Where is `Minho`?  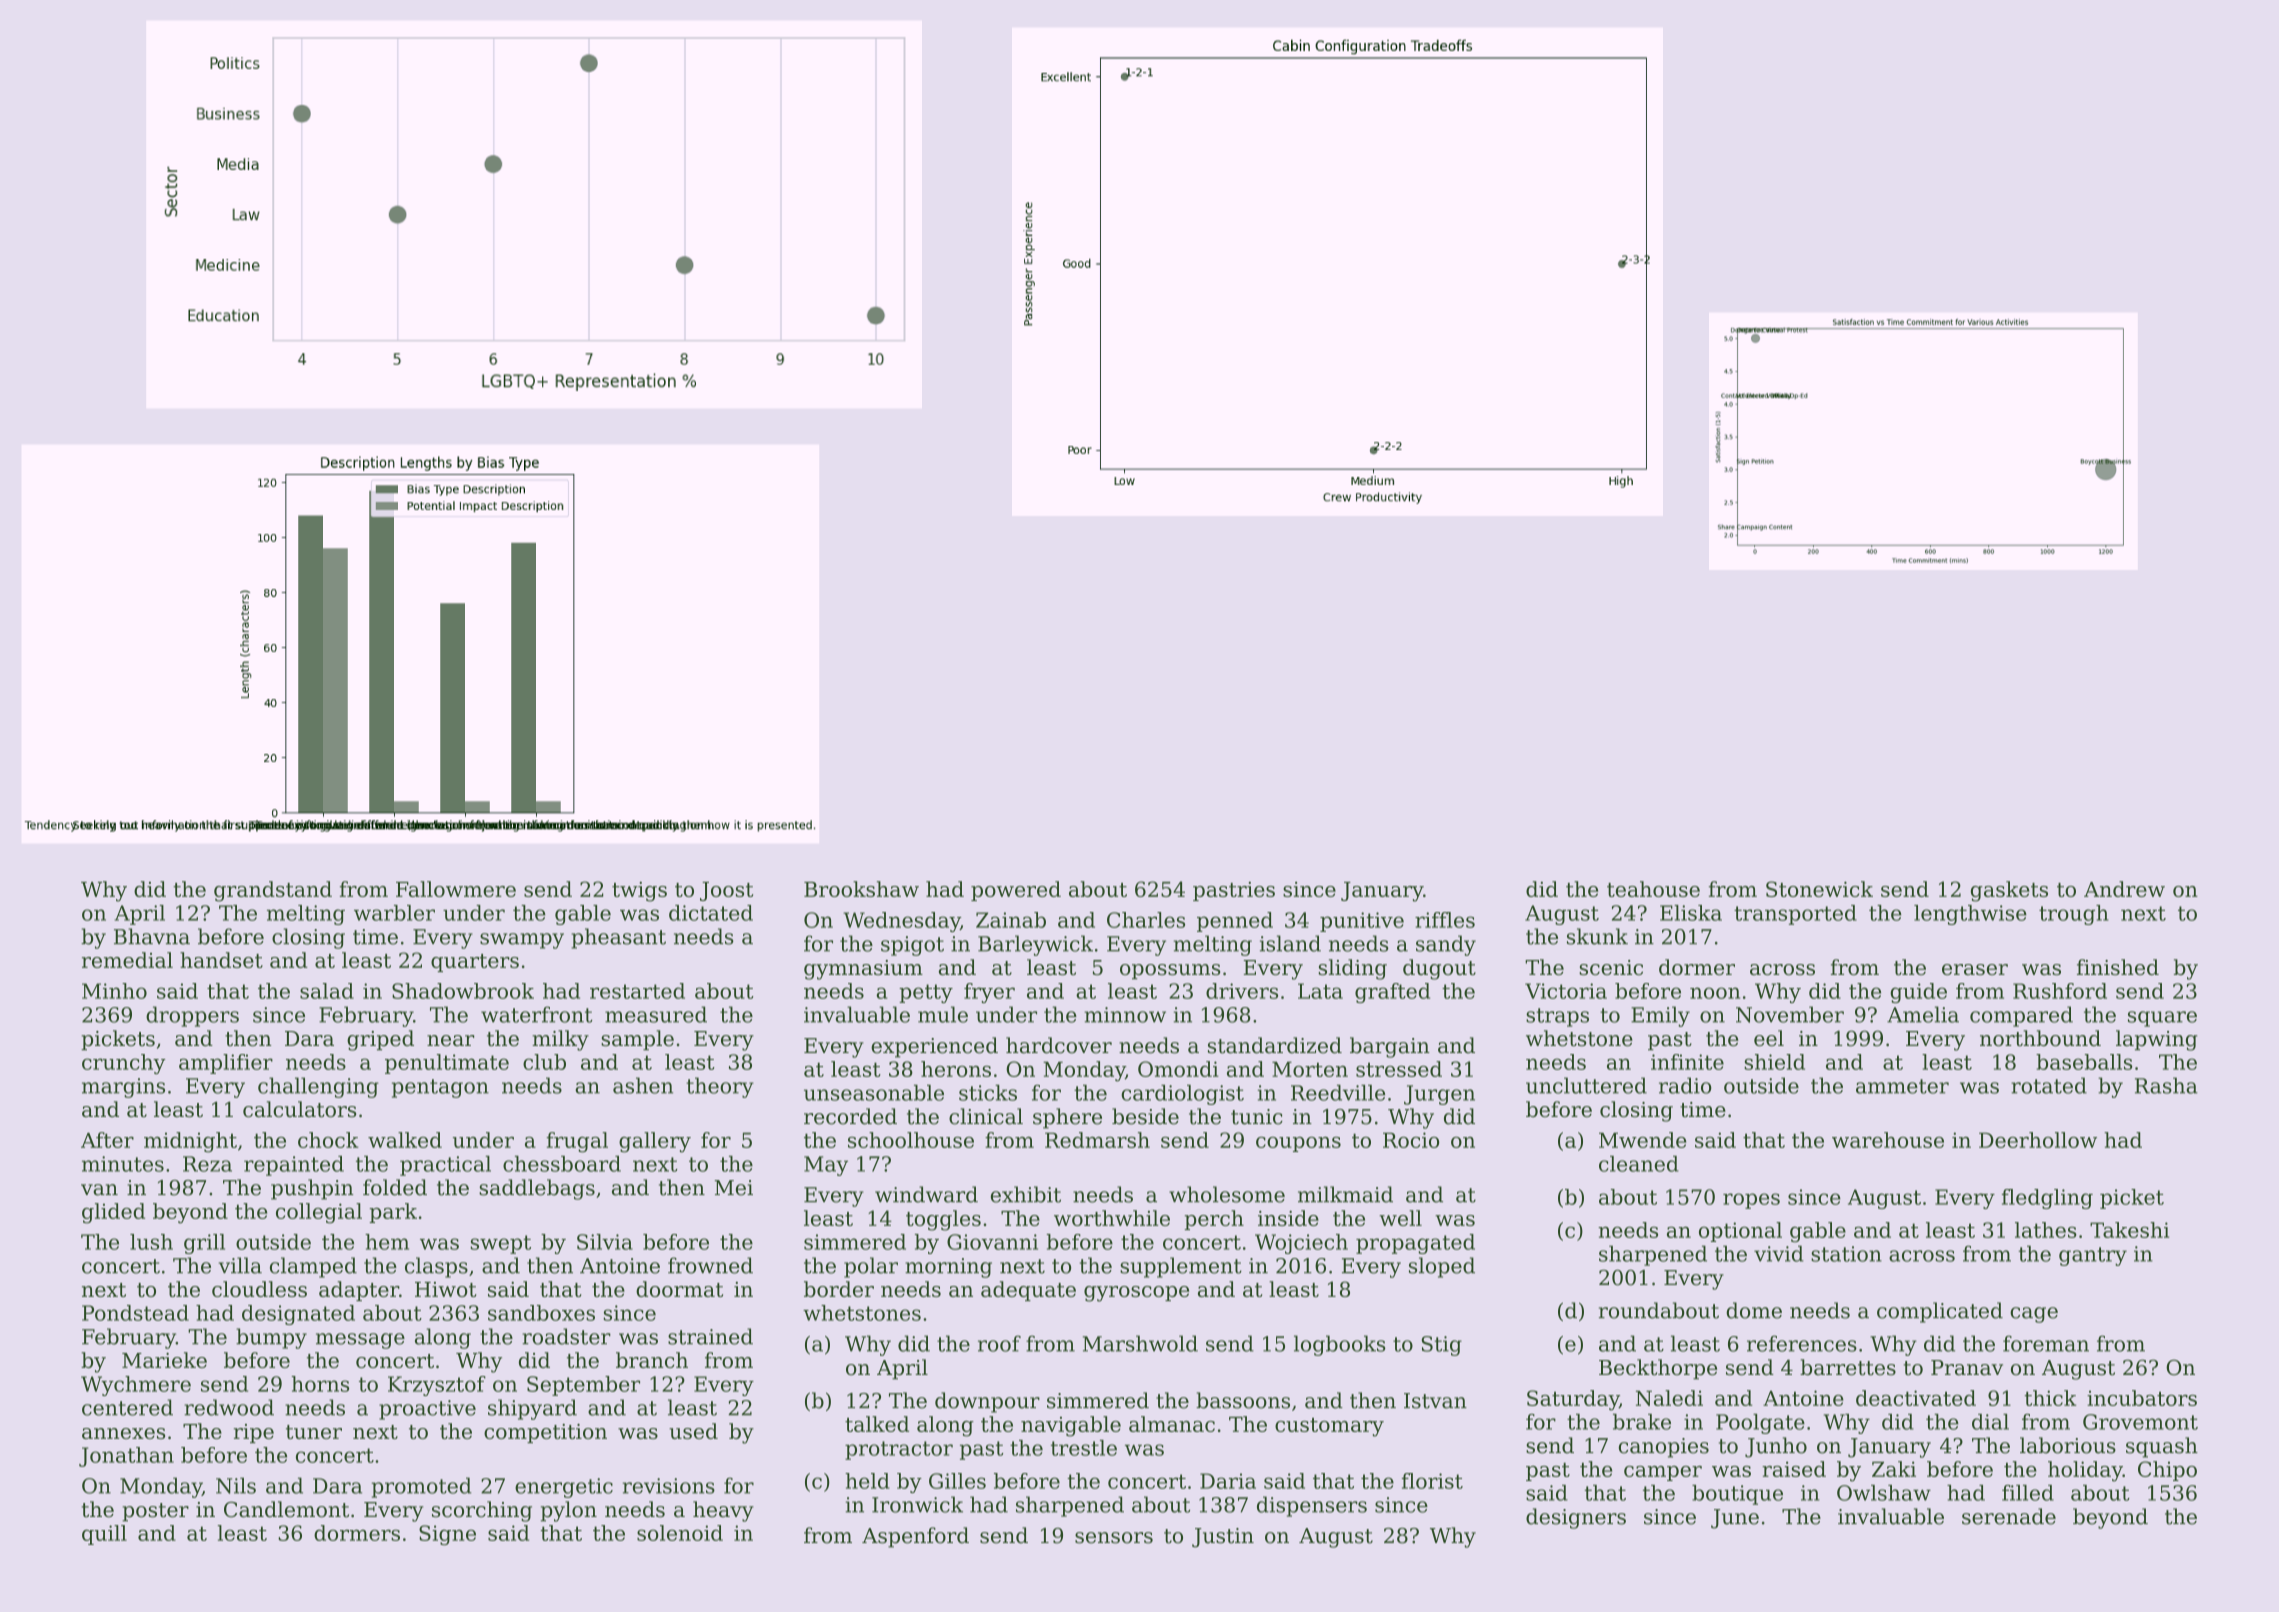
Minho is located at coordinates (114, 991).
